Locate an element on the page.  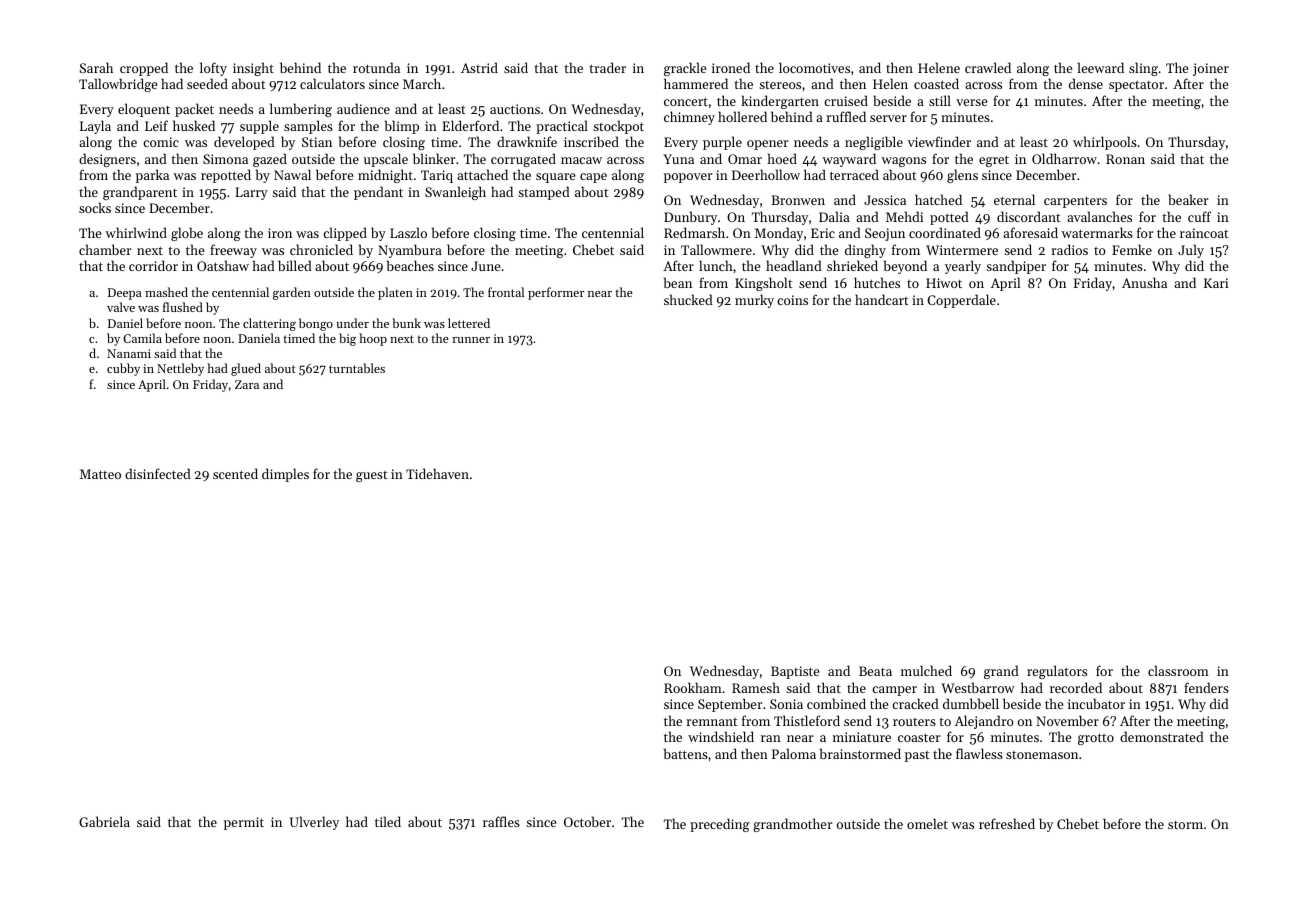
trader is located at coordinates (607, 67).
